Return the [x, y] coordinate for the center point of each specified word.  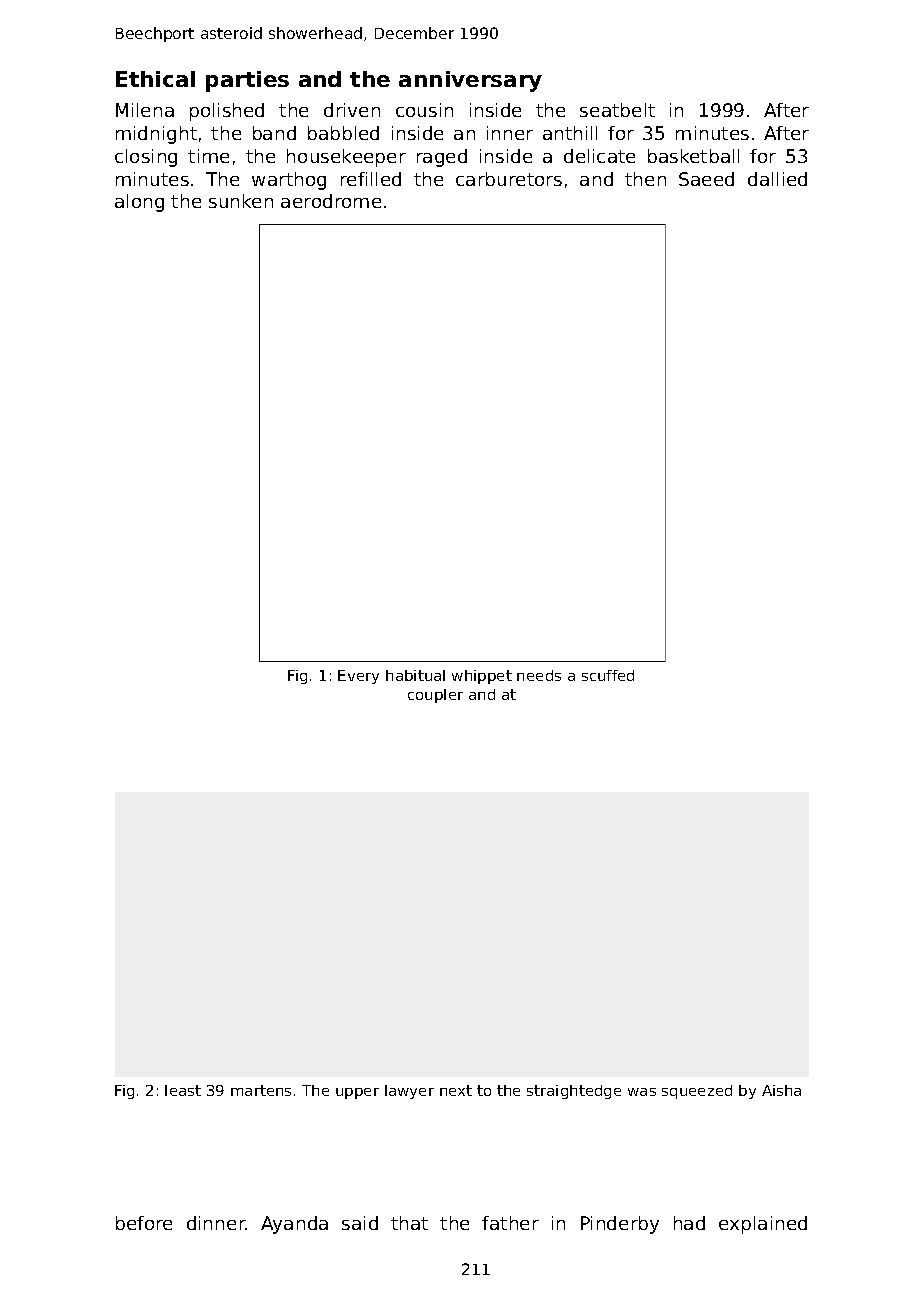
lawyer [409, 1092]
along [139, 203]
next [456, 1090]
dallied [777, 179]
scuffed [608, 675]
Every [358, 677]
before [144, 1223]
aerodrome [331, 201]
